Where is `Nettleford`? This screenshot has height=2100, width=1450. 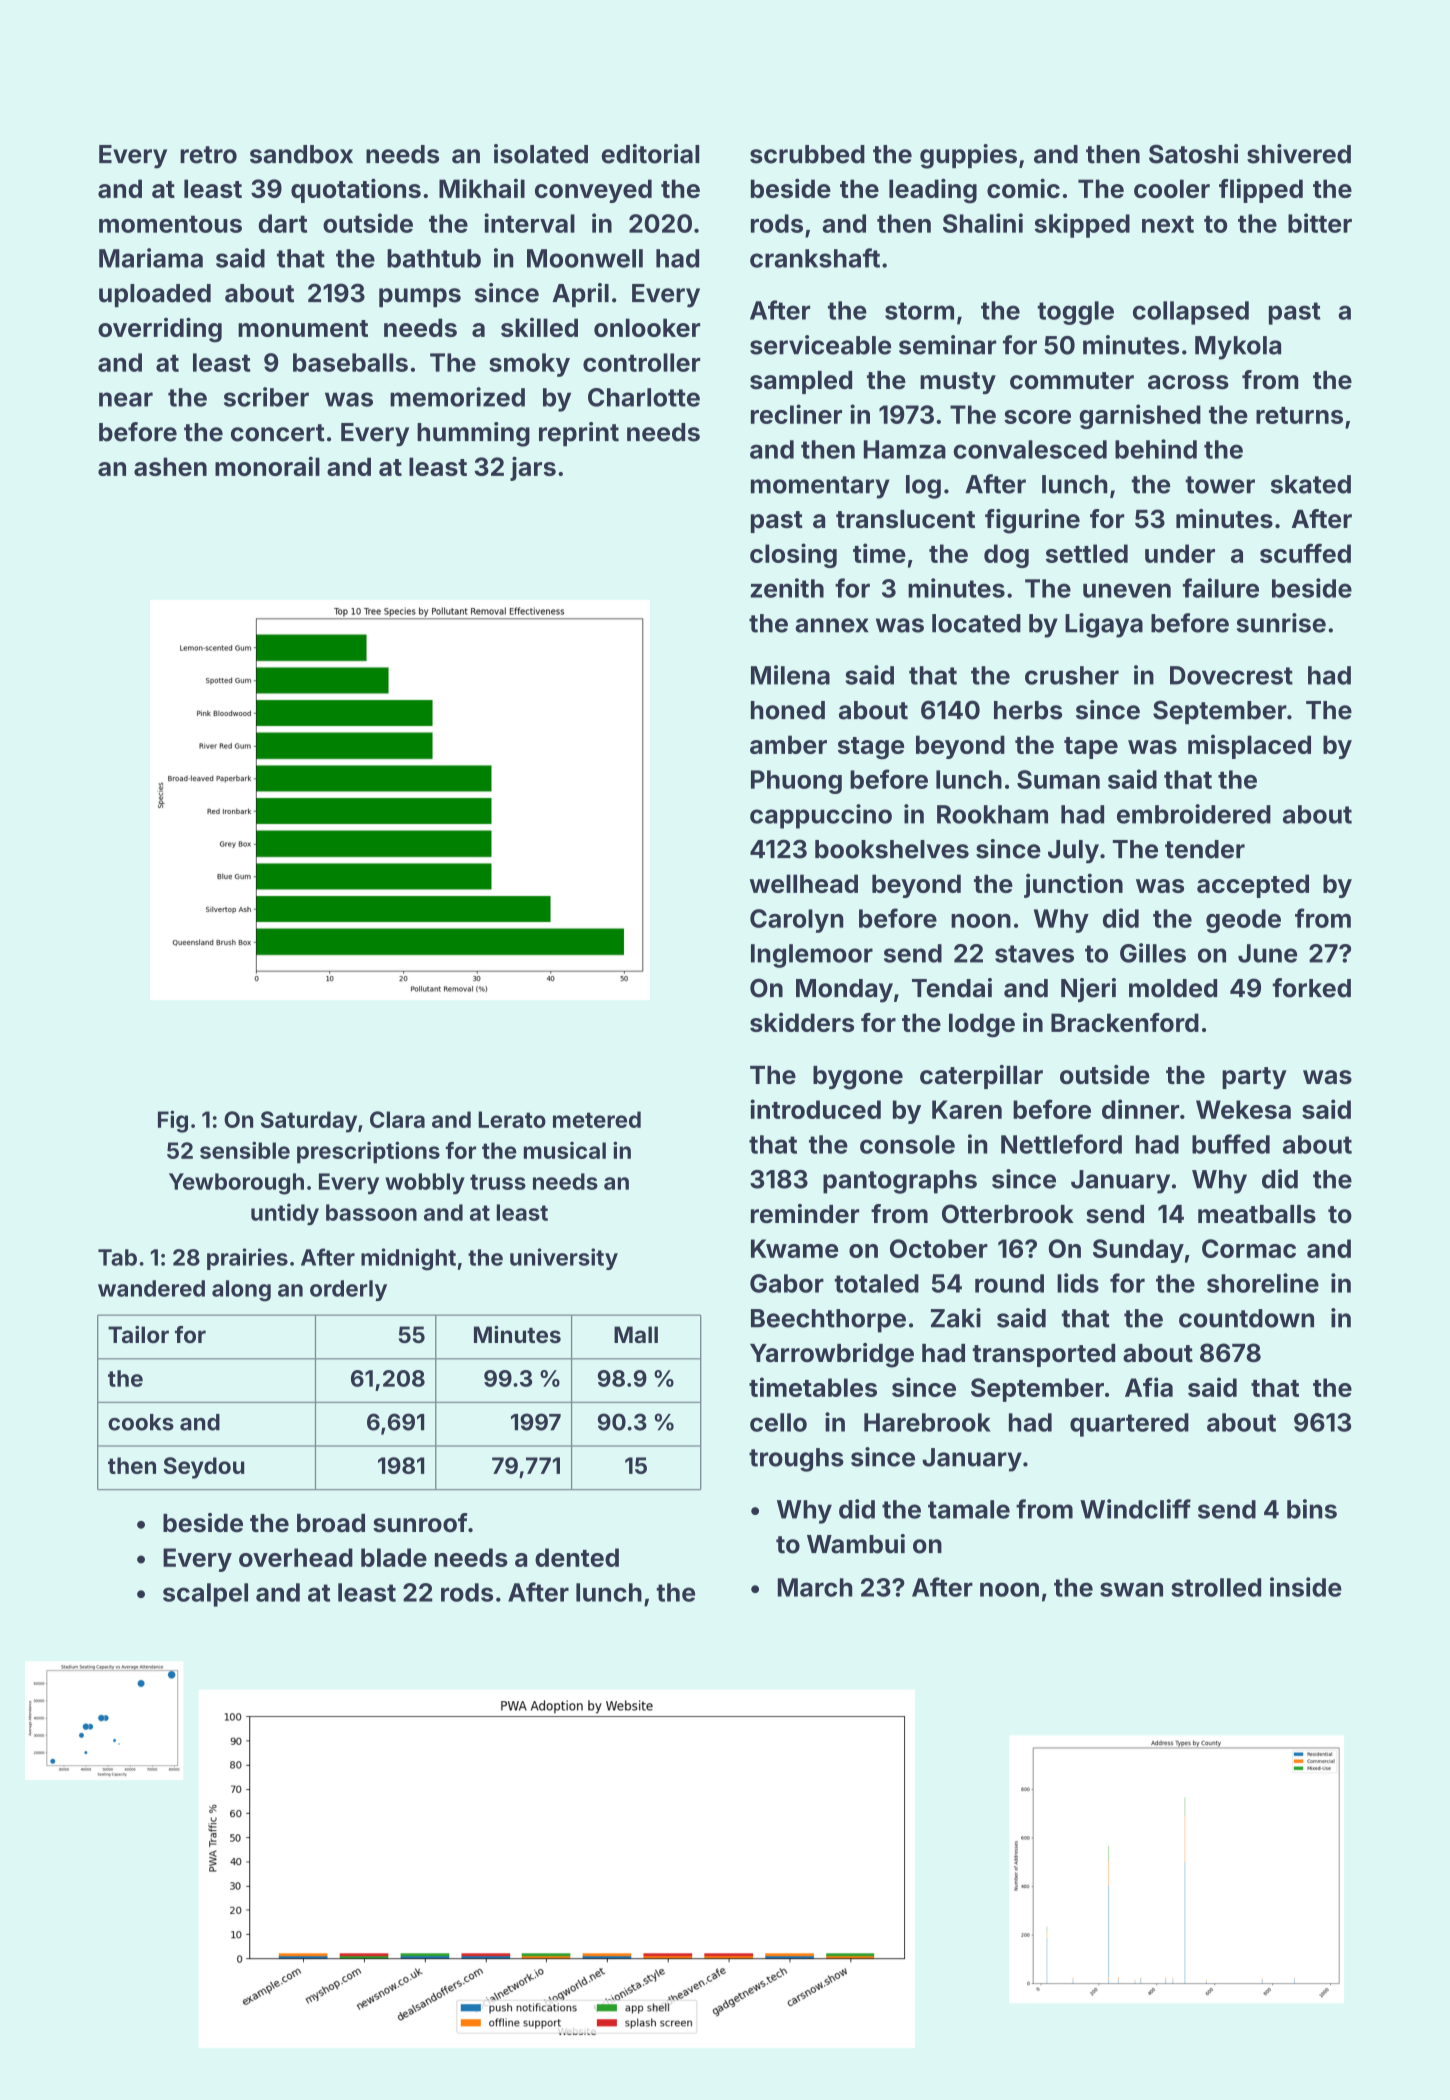 Nettleford is located at coordinates (1061, 1144).
